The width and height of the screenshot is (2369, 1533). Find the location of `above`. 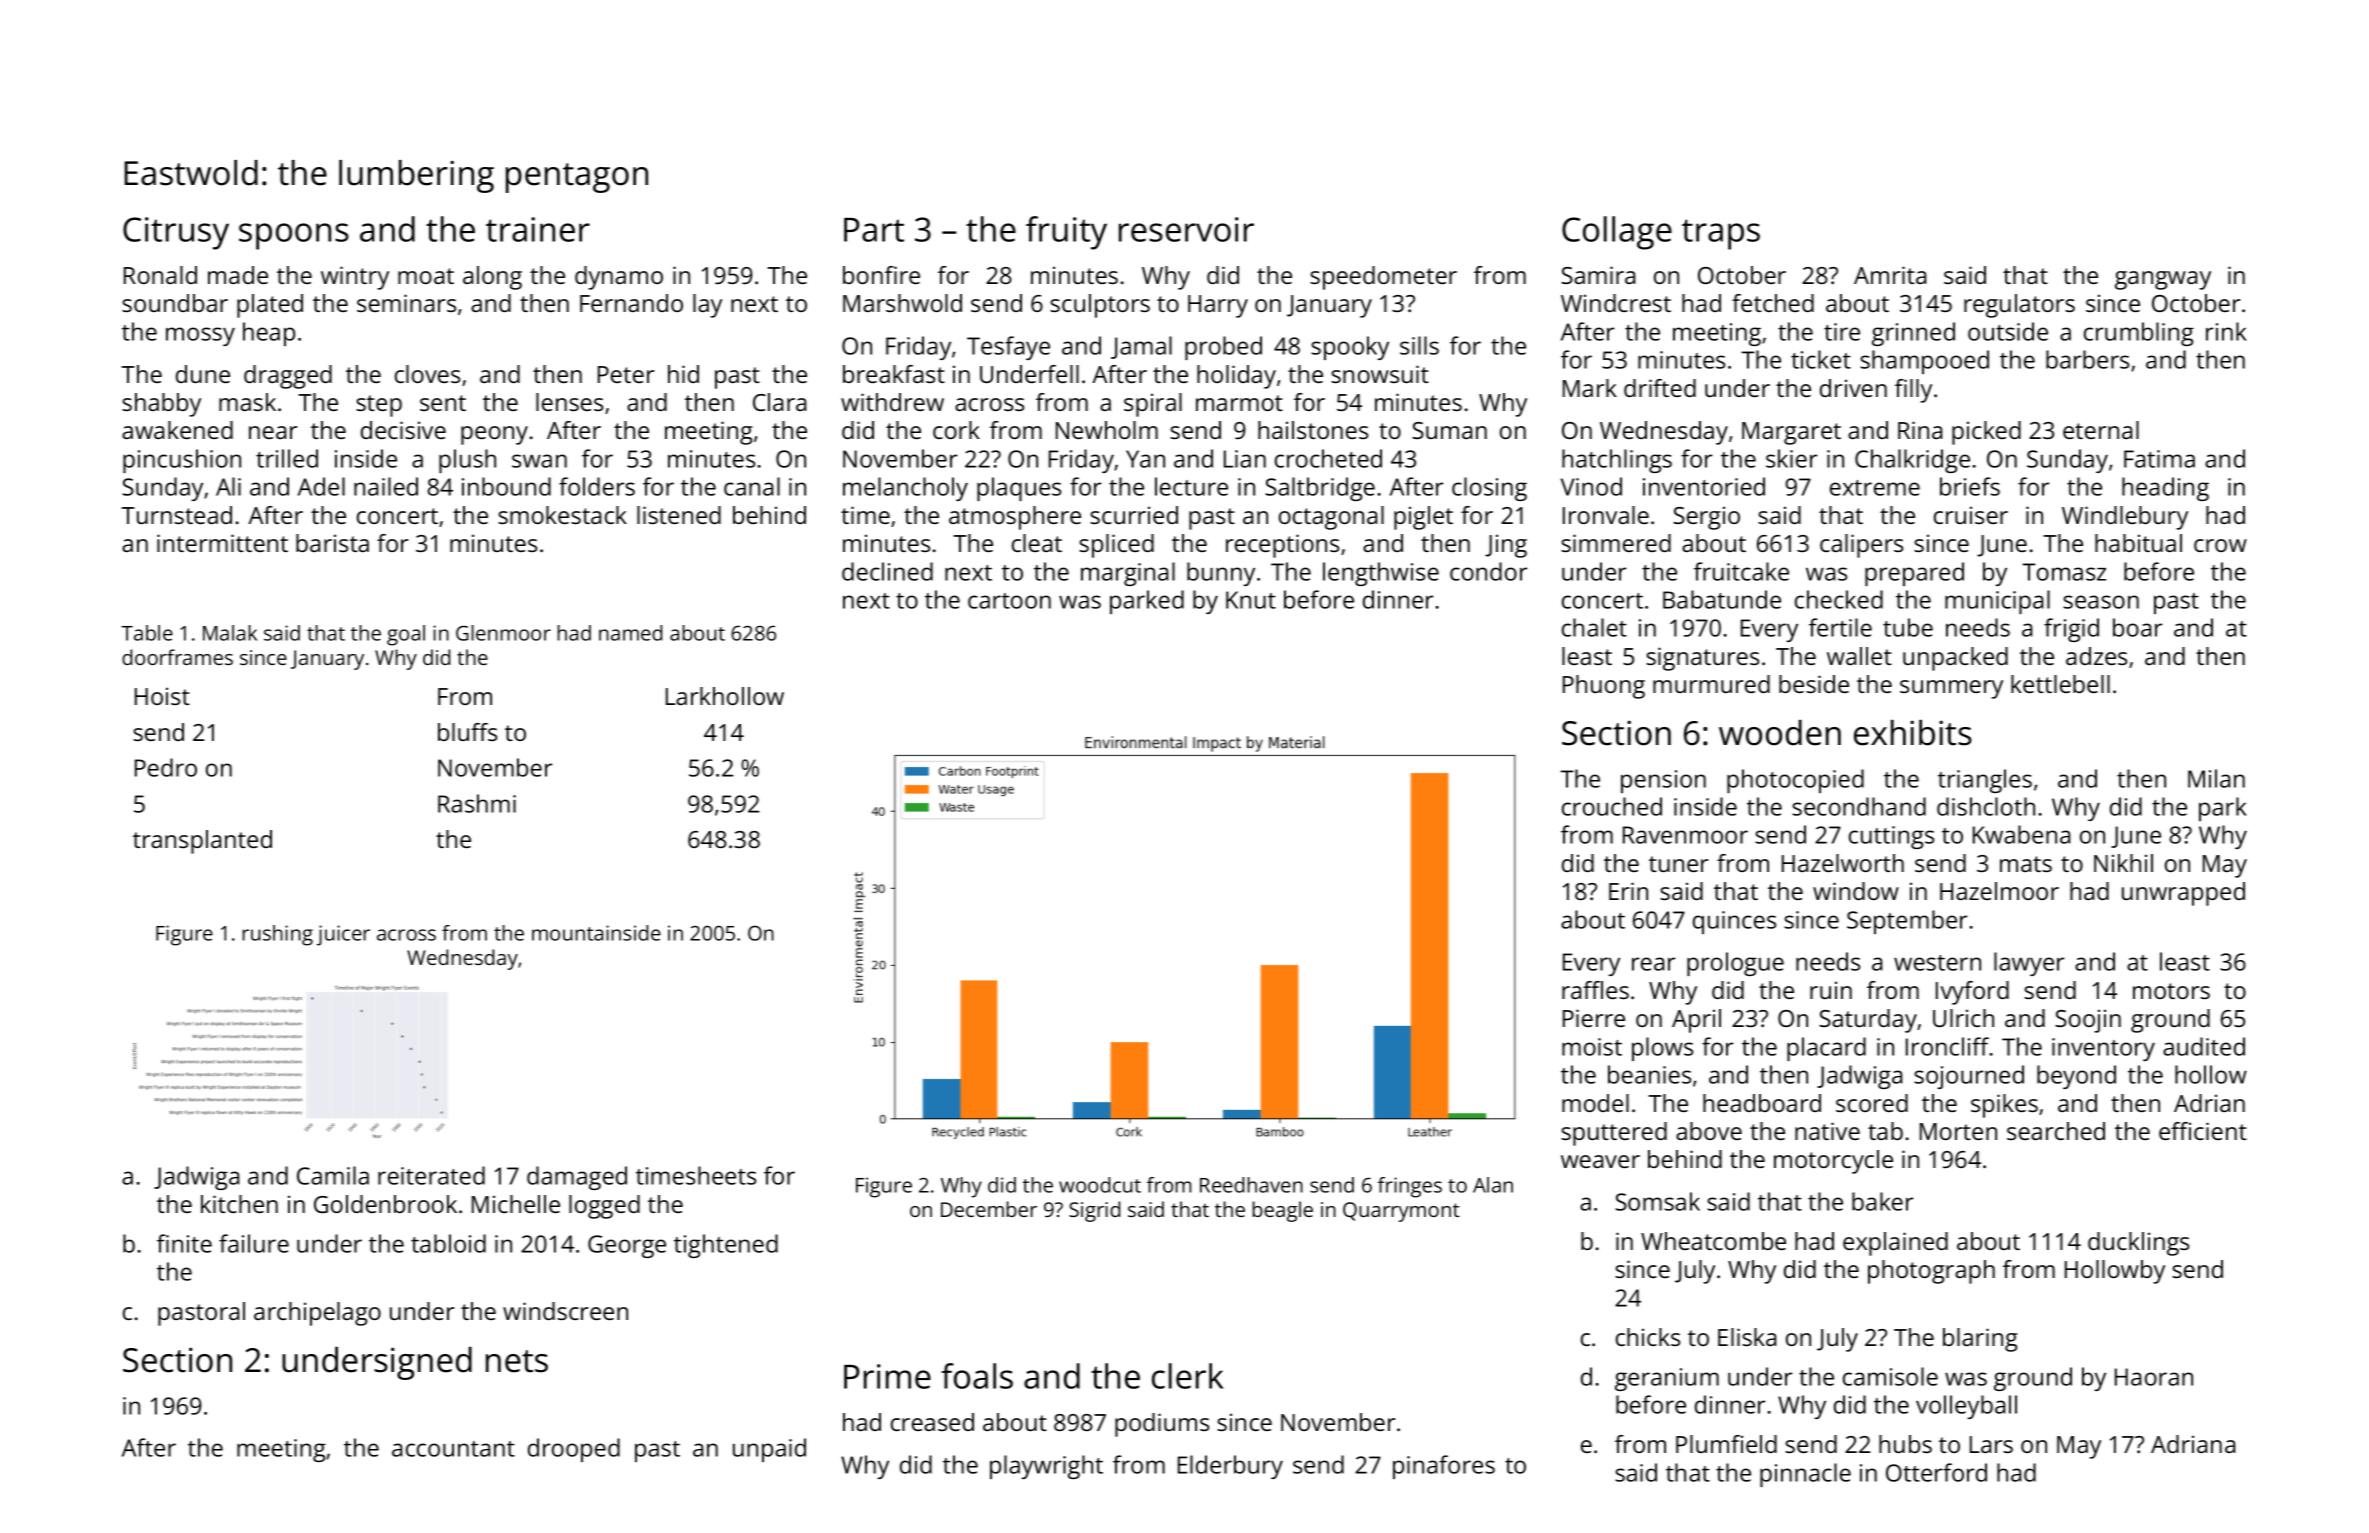

above is located at coordinates (1709, 1131).
